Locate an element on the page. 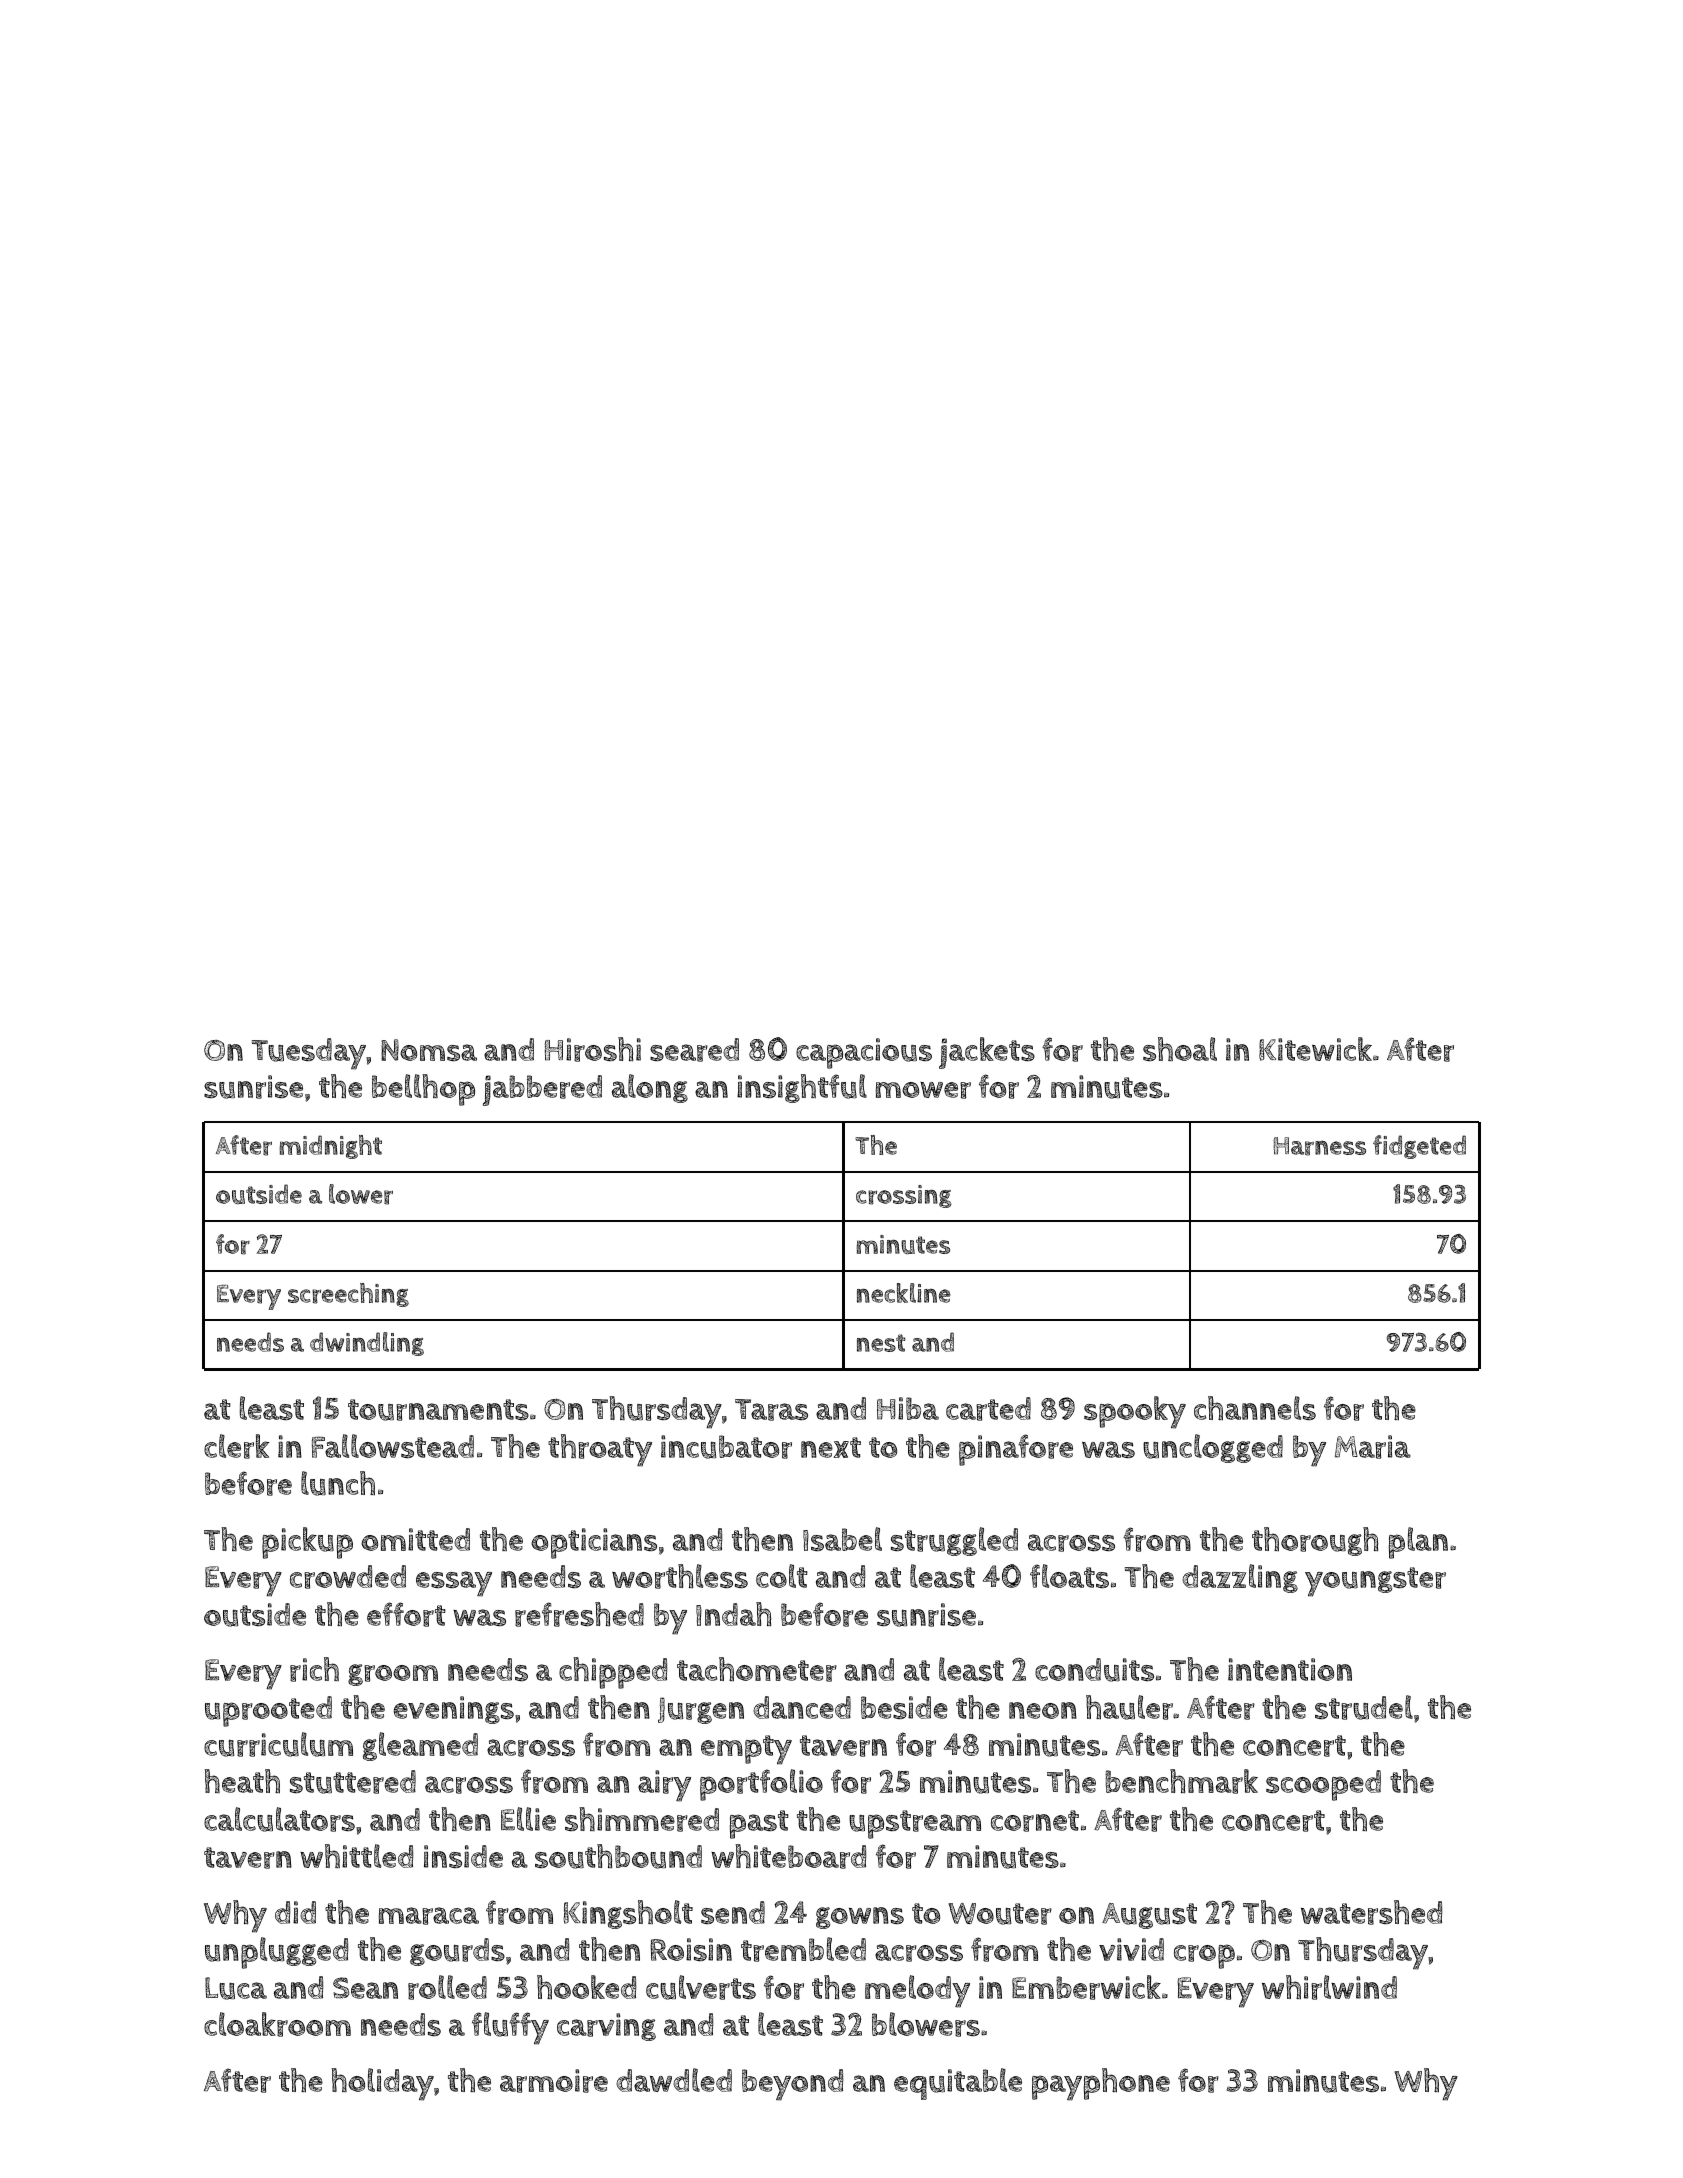 Image resolution: width=1683 pixels, height=2178 pixels. Maria is located at coordinates (1373, 1447).
